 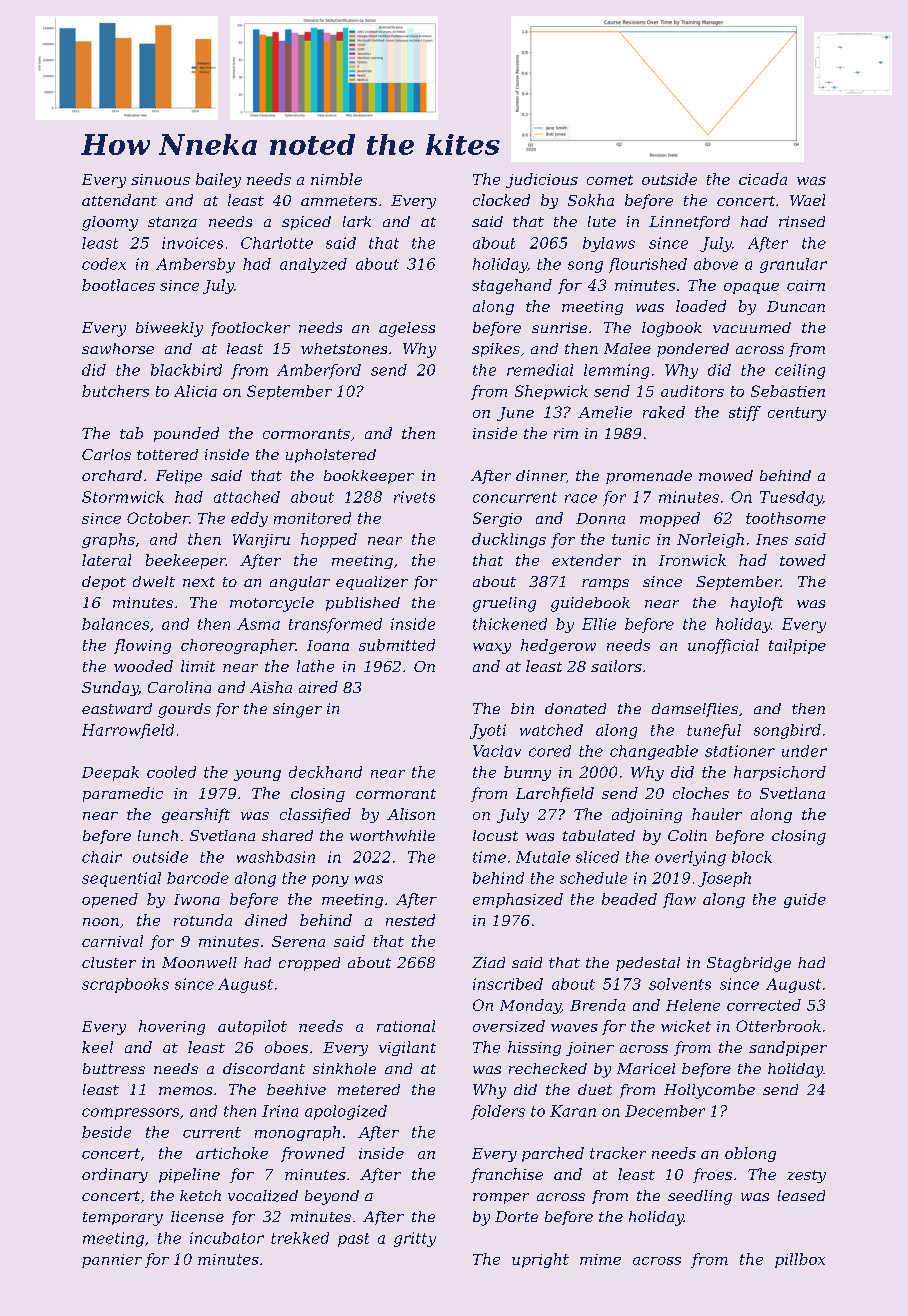 I want to click on gritty, so click(x=415, y=1239).
